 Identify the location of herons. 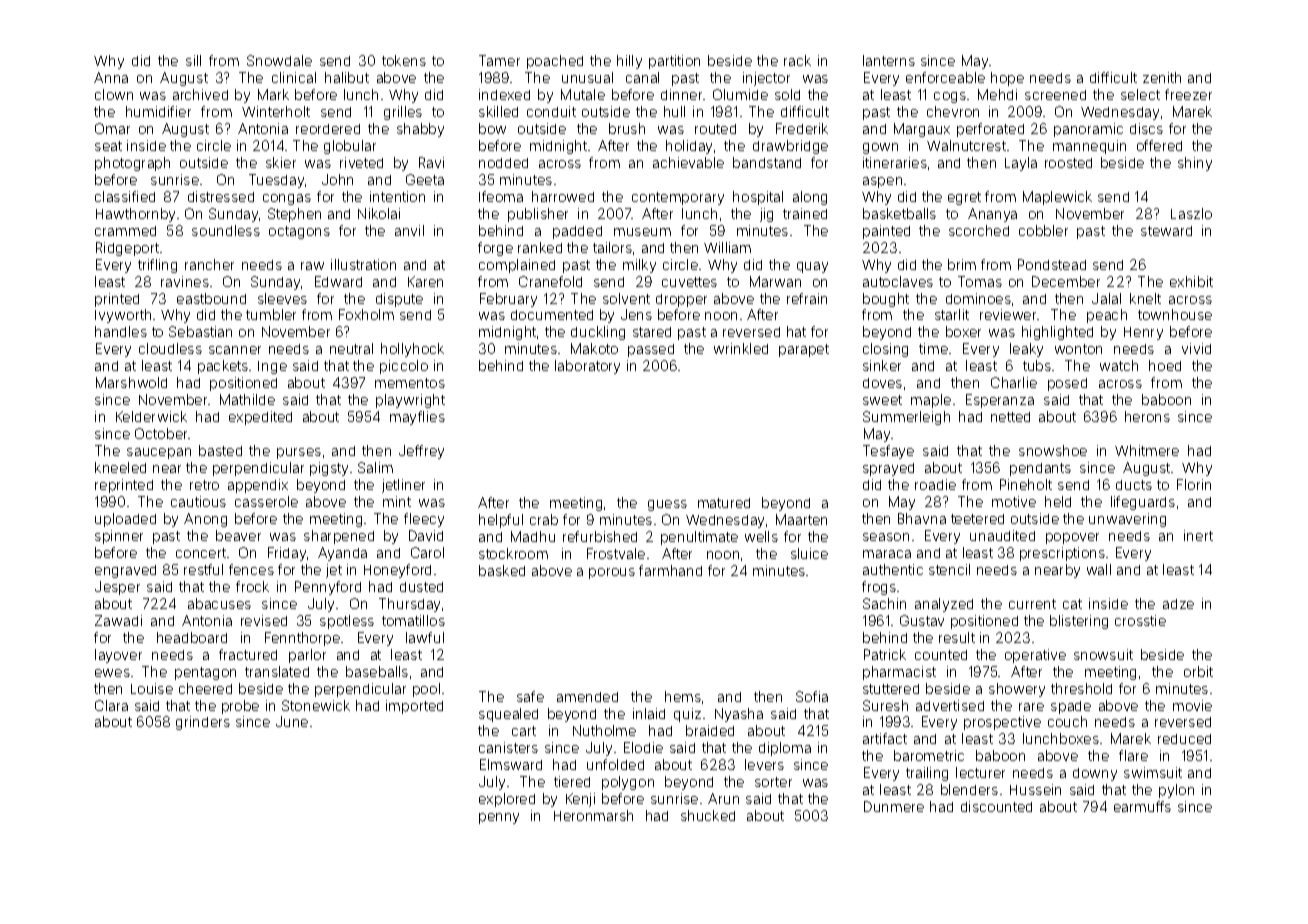
(1147, 416).
